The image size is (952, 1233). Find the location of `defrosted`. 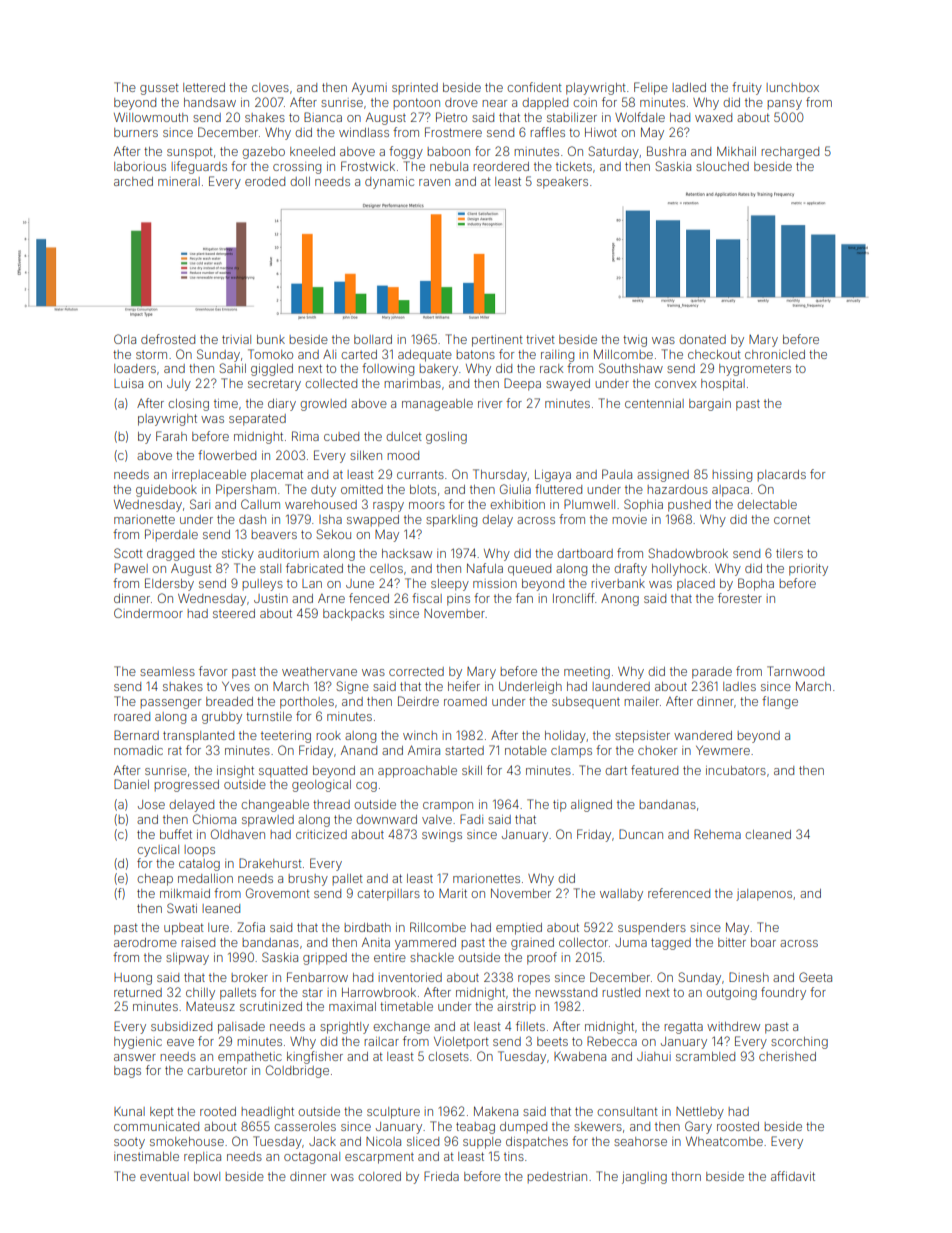

defrosted is located at coordinates (168, 339).
